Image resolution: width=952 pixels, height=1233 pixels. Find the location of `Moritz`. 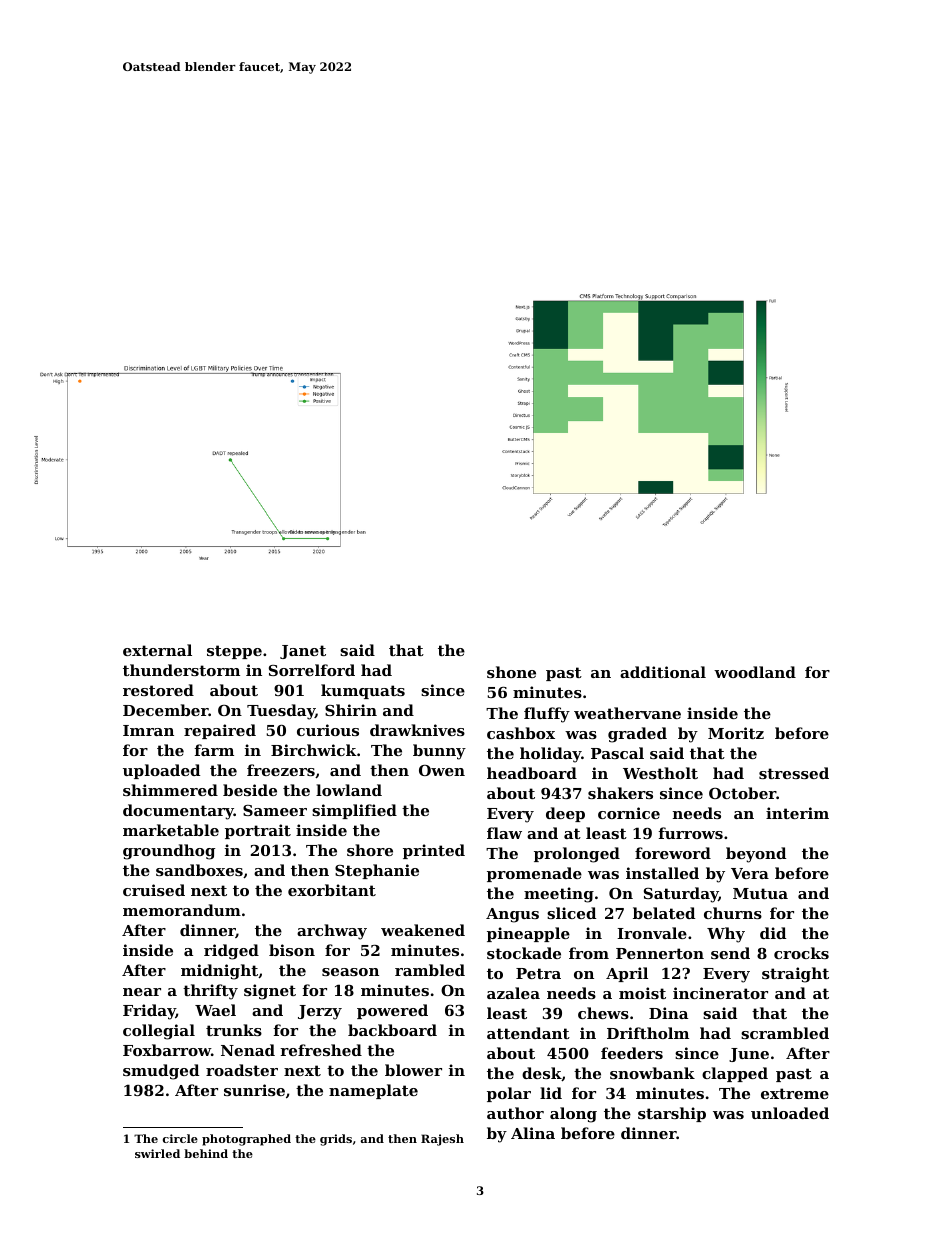

Moritz is located at coordinates (736, 733).
